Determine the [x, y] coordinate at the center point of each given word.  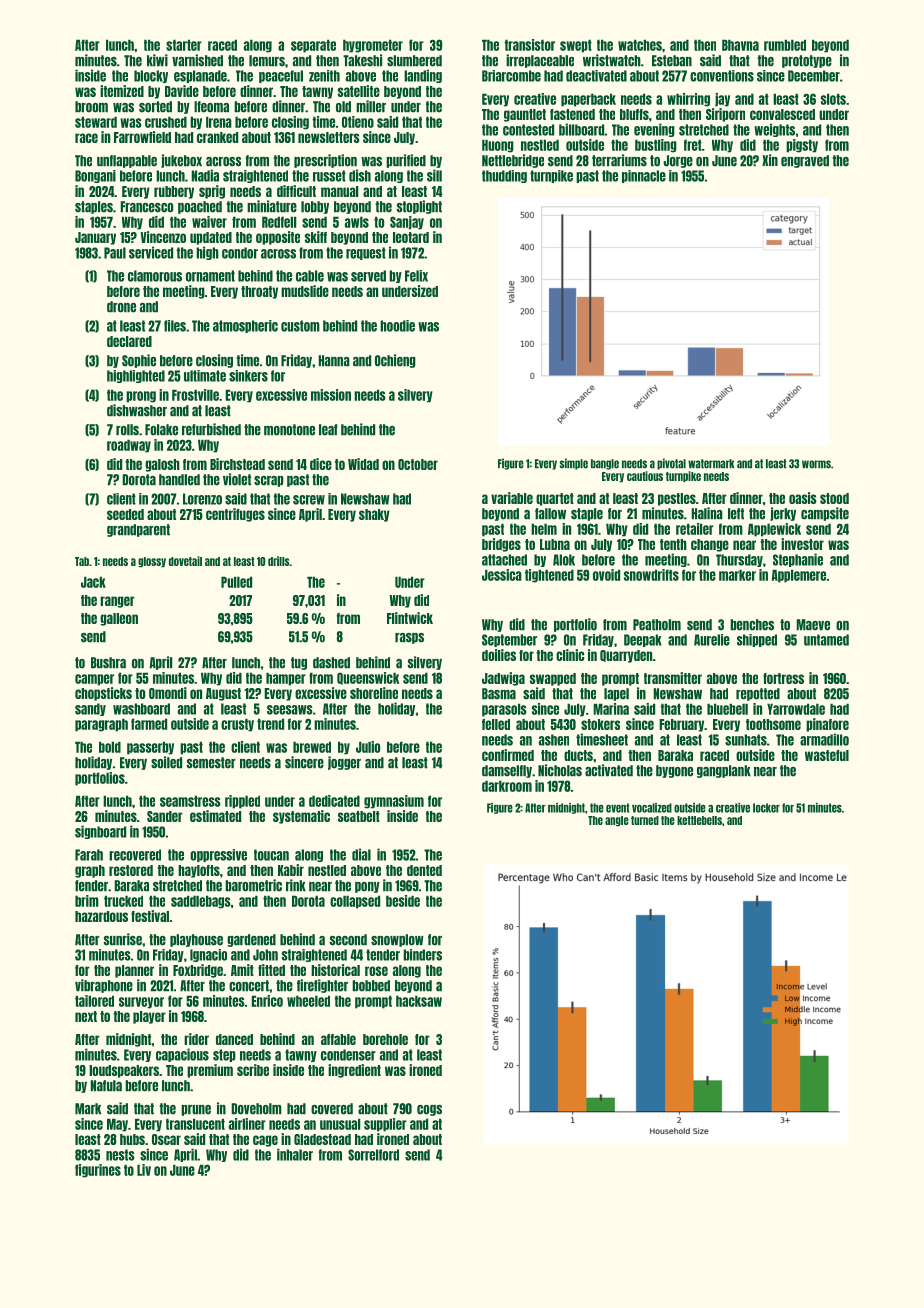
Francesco [146, 207]
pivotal [671, 464]
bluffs [634, 114]
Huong [498, 146]
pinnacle [644, 176]
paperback [588, 100]
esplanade [200, 76]
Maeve [813, 625]
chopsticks [103, 694]
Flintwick [410, 618]
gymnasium [394, 802]
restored [131, 870]
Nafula [106, 1086]
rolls [127, 430]
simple [574, 464]
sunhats [746, 740]
